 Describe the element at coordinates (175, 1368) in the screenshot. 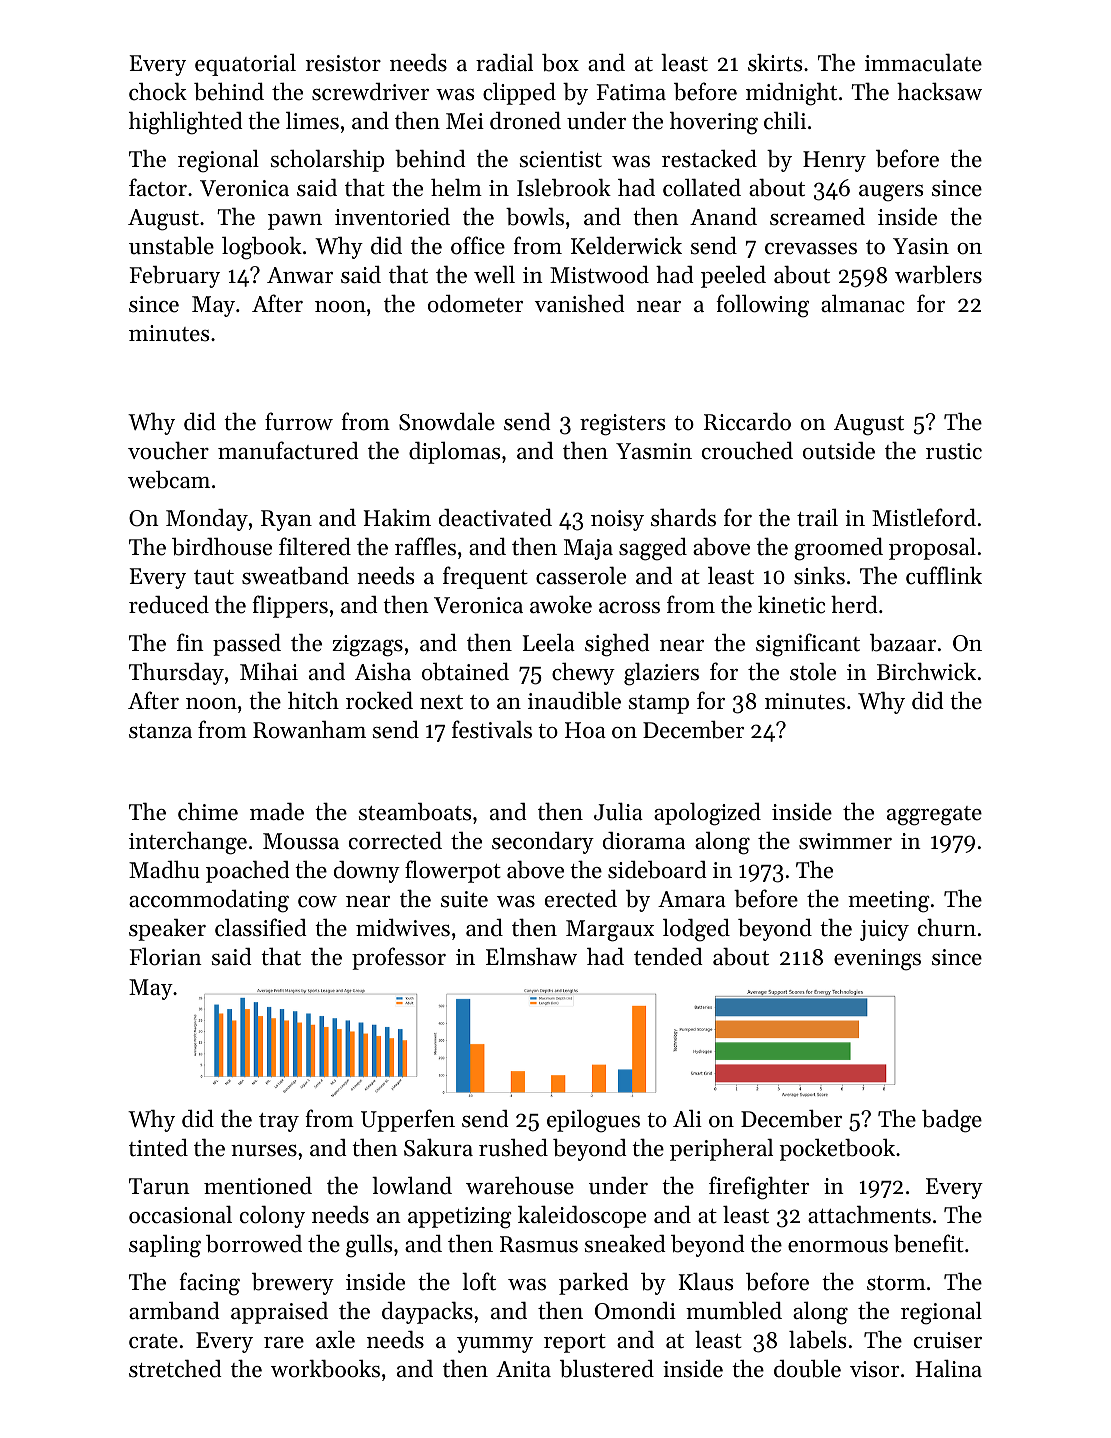

I see `stretched` at that location.
